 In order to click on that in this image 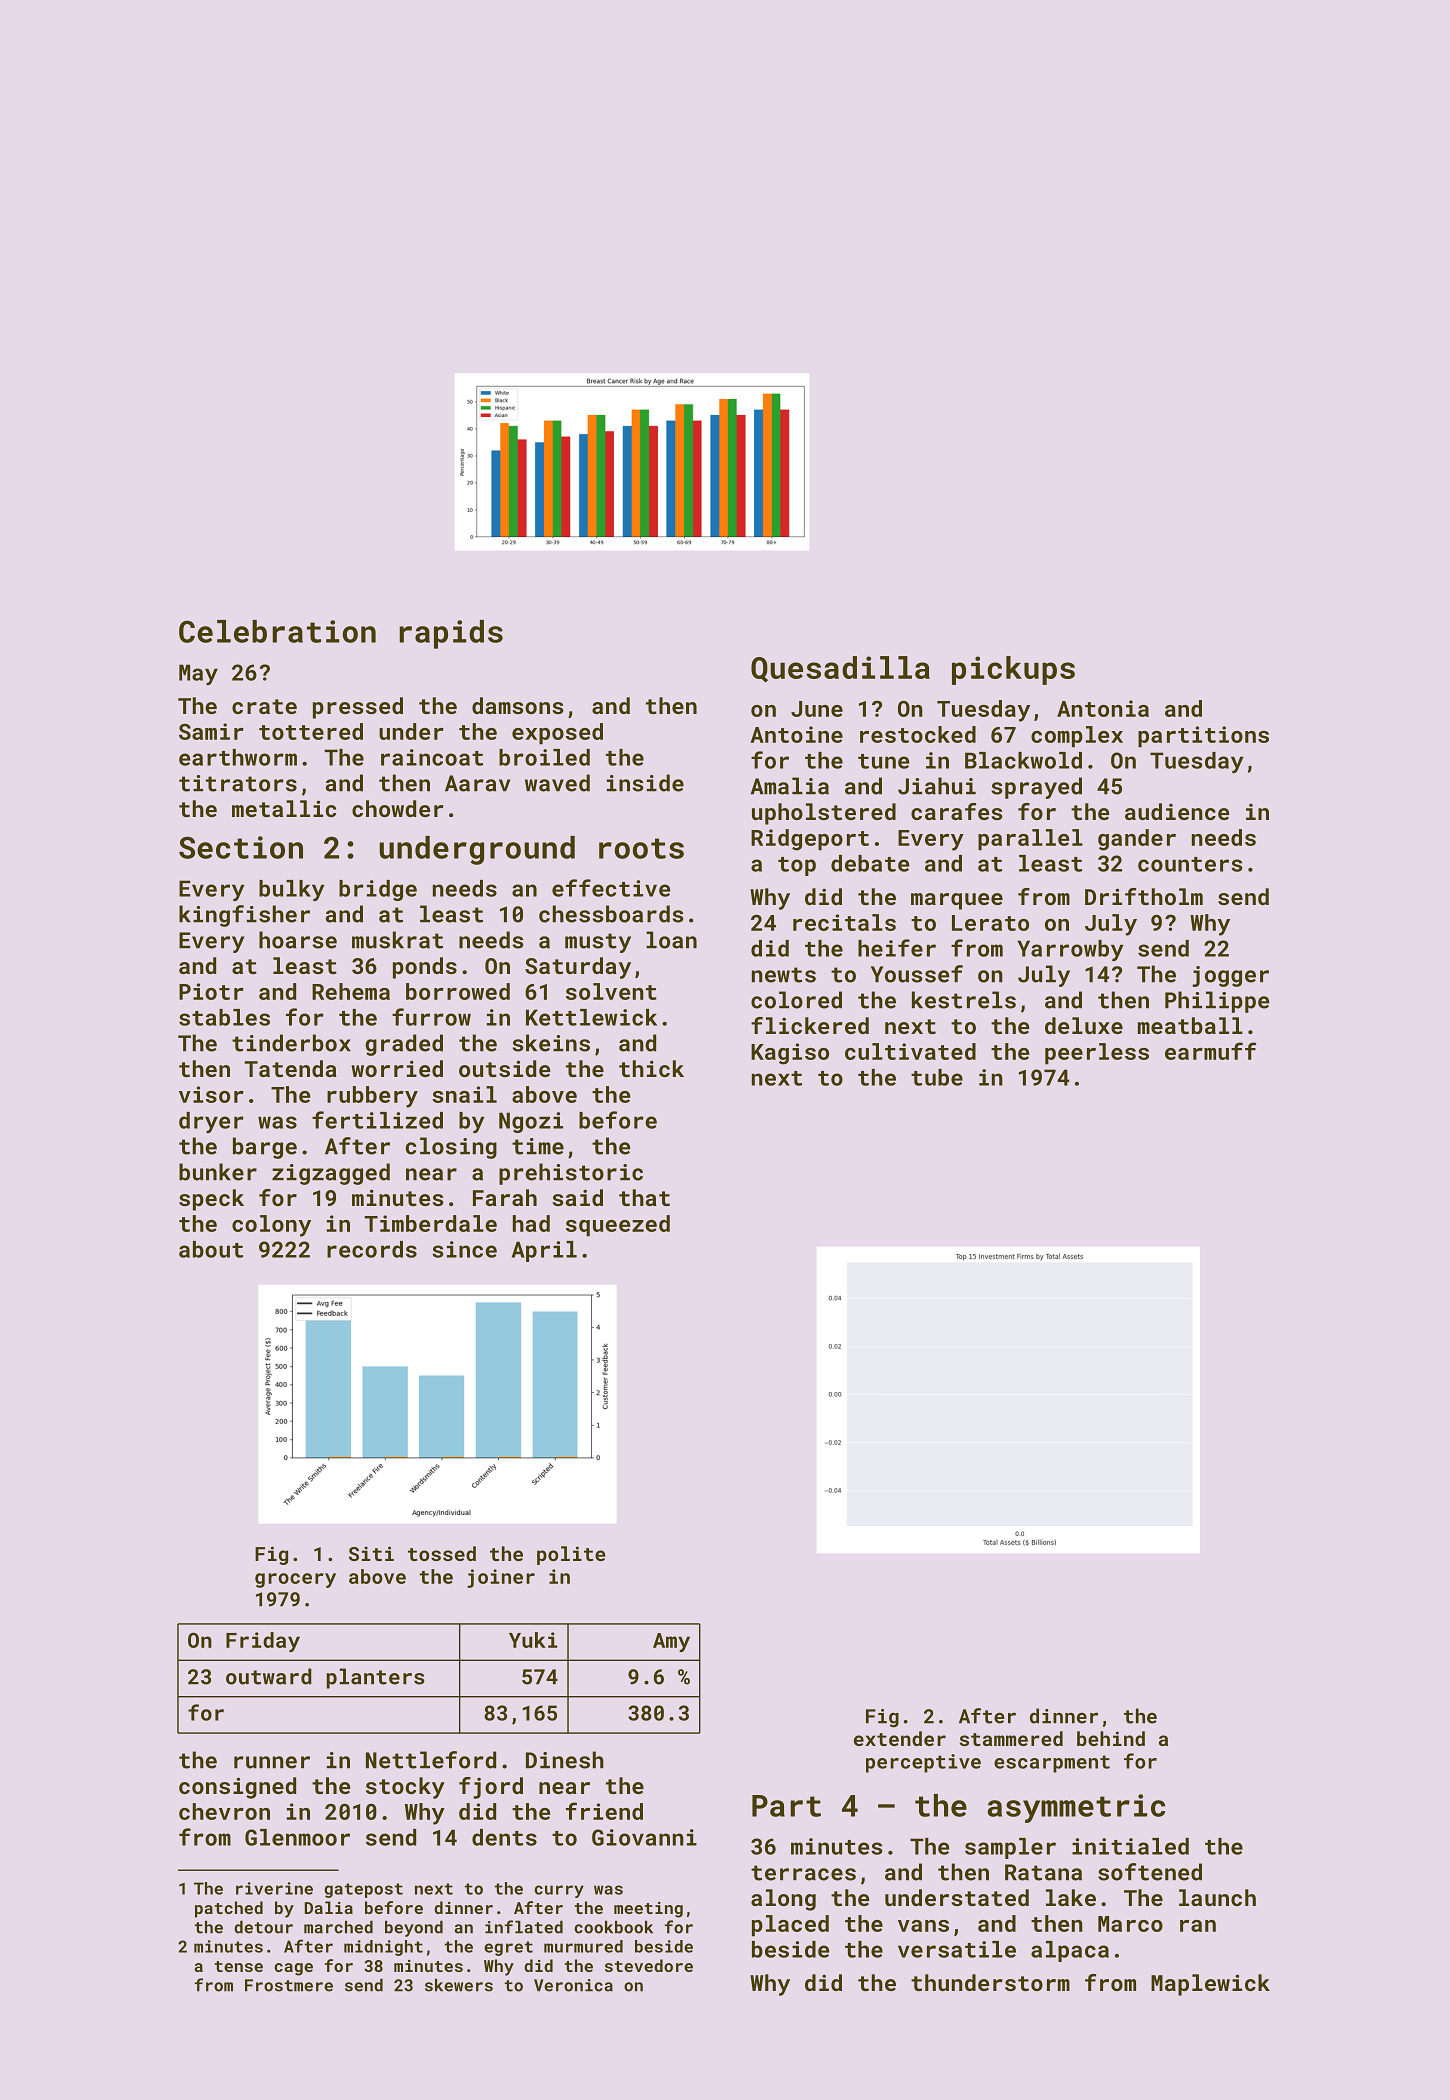, I will do `click(644, 1197)`.
